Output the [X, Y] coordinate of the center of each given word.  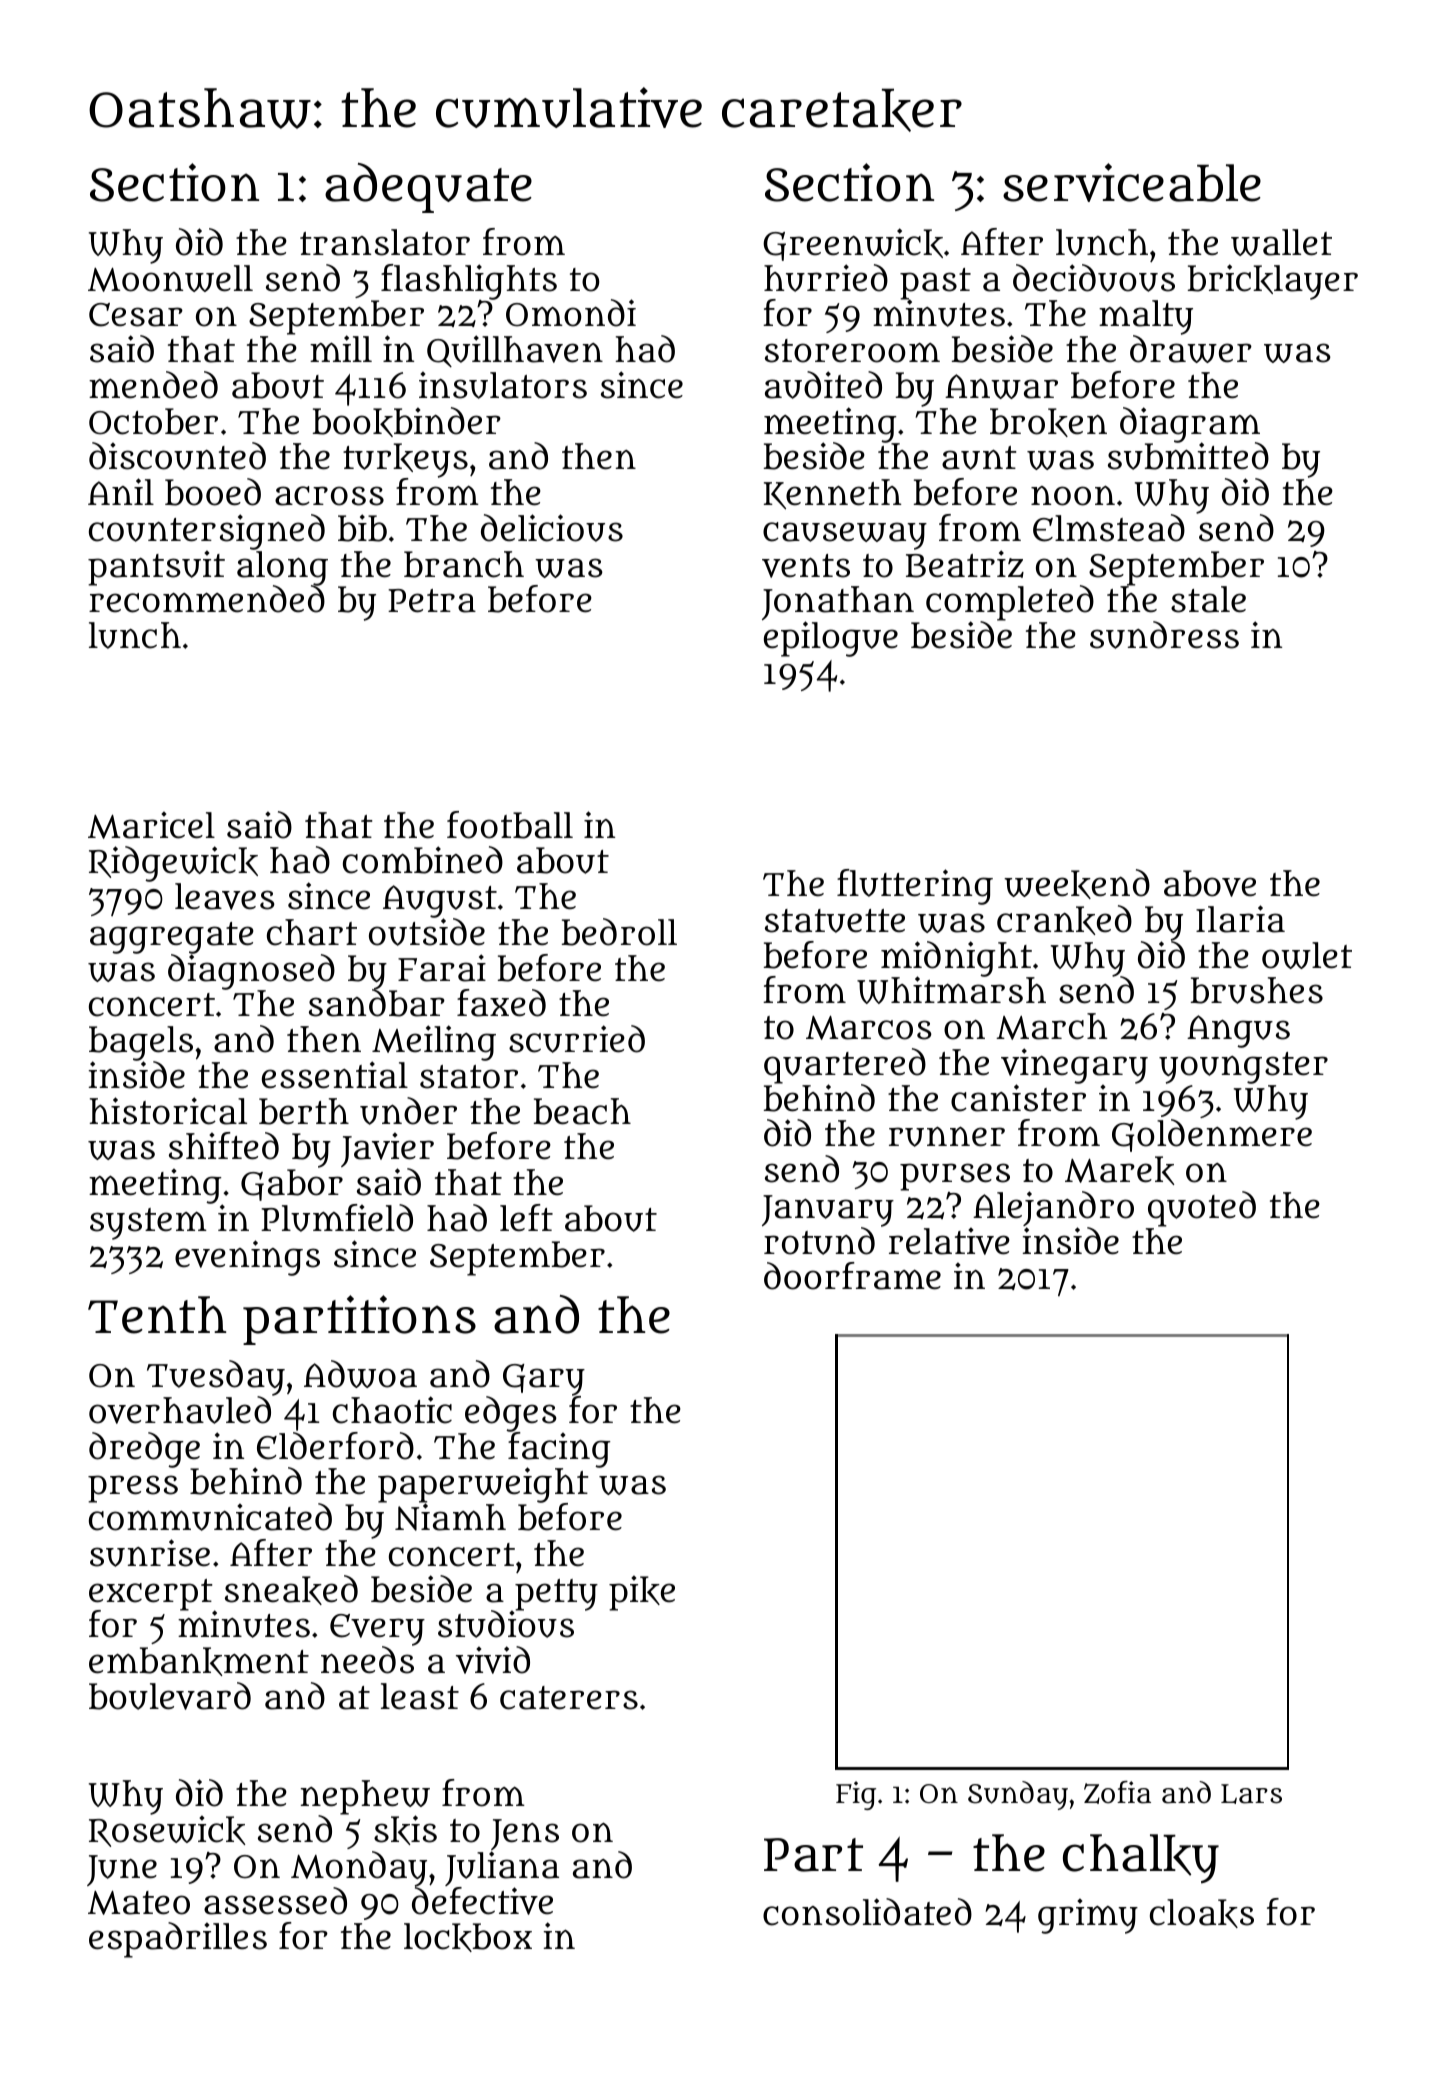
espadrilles [178, 1940]
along [282, 568]
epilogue [831, 639]
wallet [1281, 242]
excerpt [152, 1595]
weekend [1077, 884]
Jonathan [838, 604]
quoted [1202, 1209]
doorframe [852, 1276]
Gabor [292, 1185]
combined [423, 860]
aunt [979, 458]
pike [642, 1593]
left [526, 1218]
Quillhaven [515, 351]
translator [385, 242]
